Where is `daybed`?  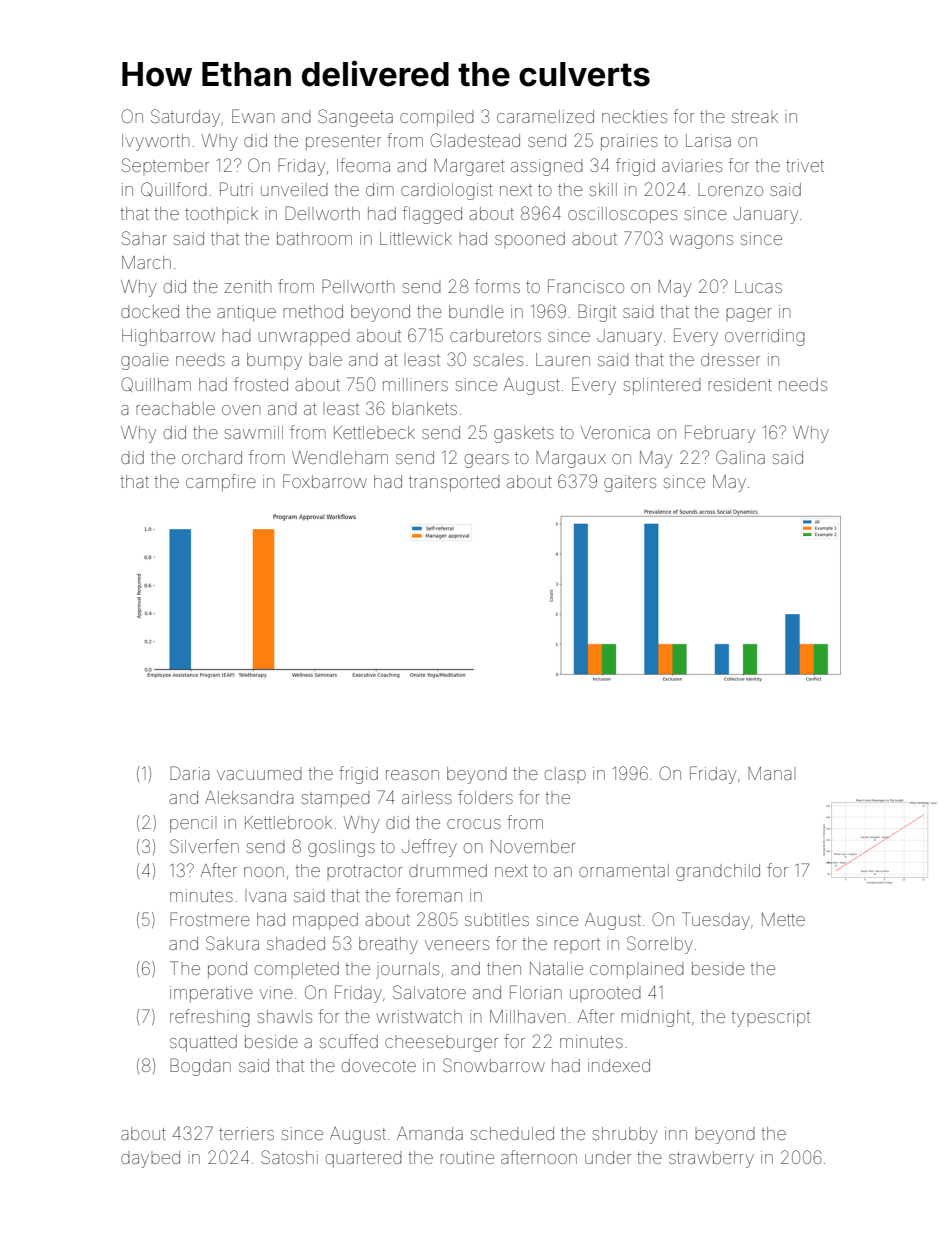
daybed is located at coordinates (150, 1159).
